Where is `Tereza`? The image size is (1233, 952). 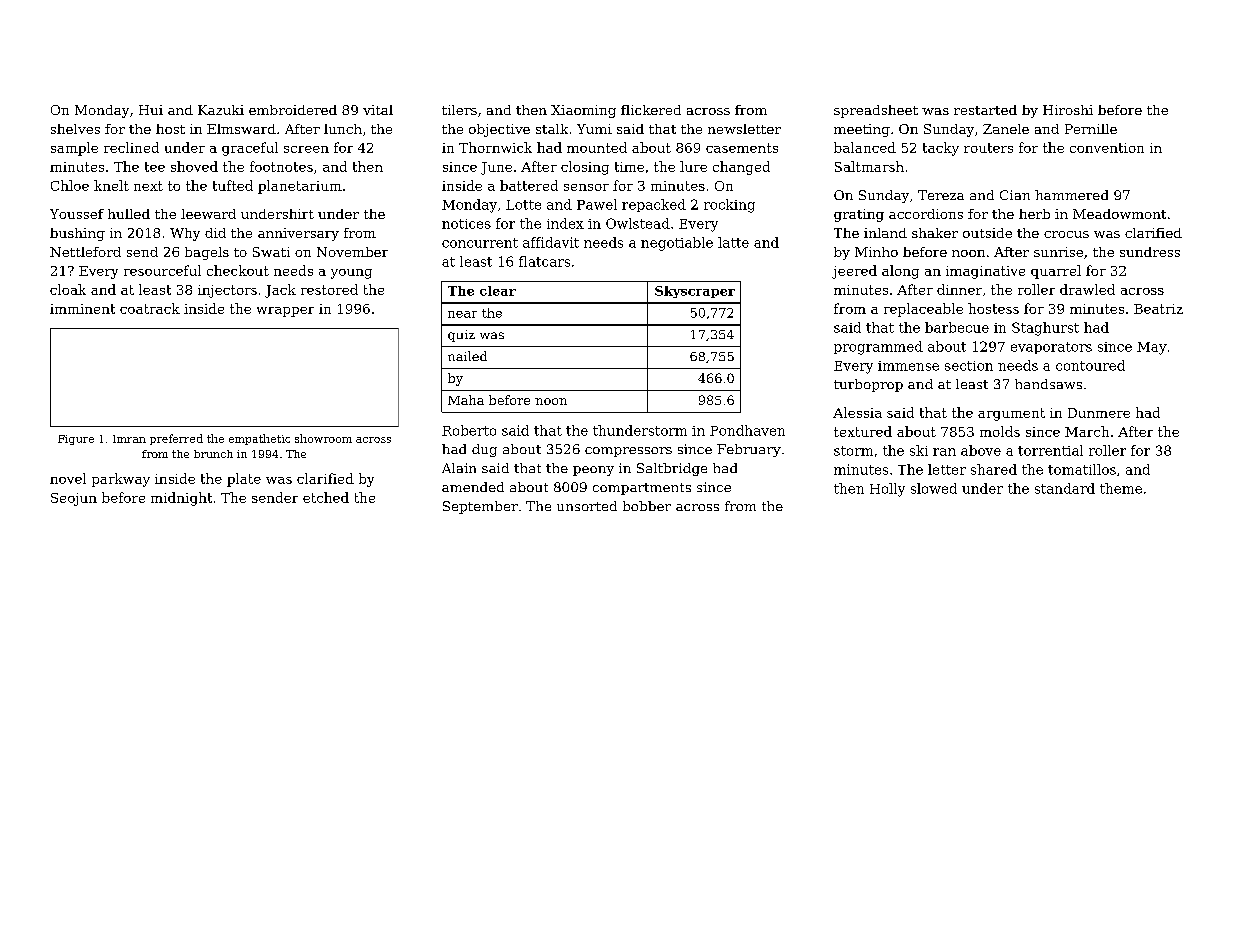
Tereza is located at coordinates (941, 195).
